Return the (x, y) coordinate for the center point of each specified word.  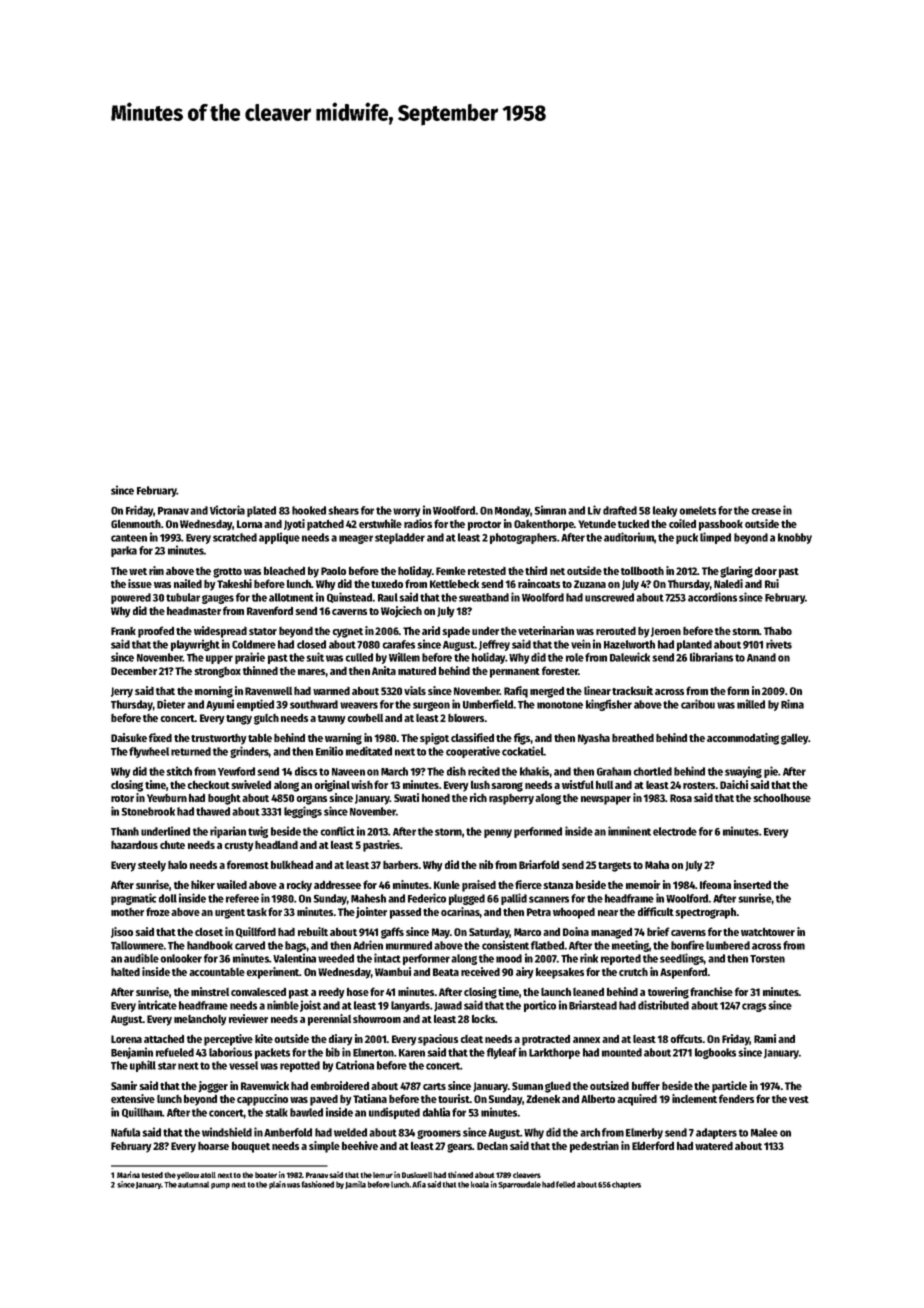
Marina (128, 1174)
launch (556, 991)
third (536, 570)
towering (668, 993)
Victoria (227, 510)
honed (436, 797)
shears (343, 510)
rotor (122, 798)
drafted (620, 510)
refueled (175, 1052)
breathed (633, 737)
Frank (123, 631)
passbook (721, 525)
